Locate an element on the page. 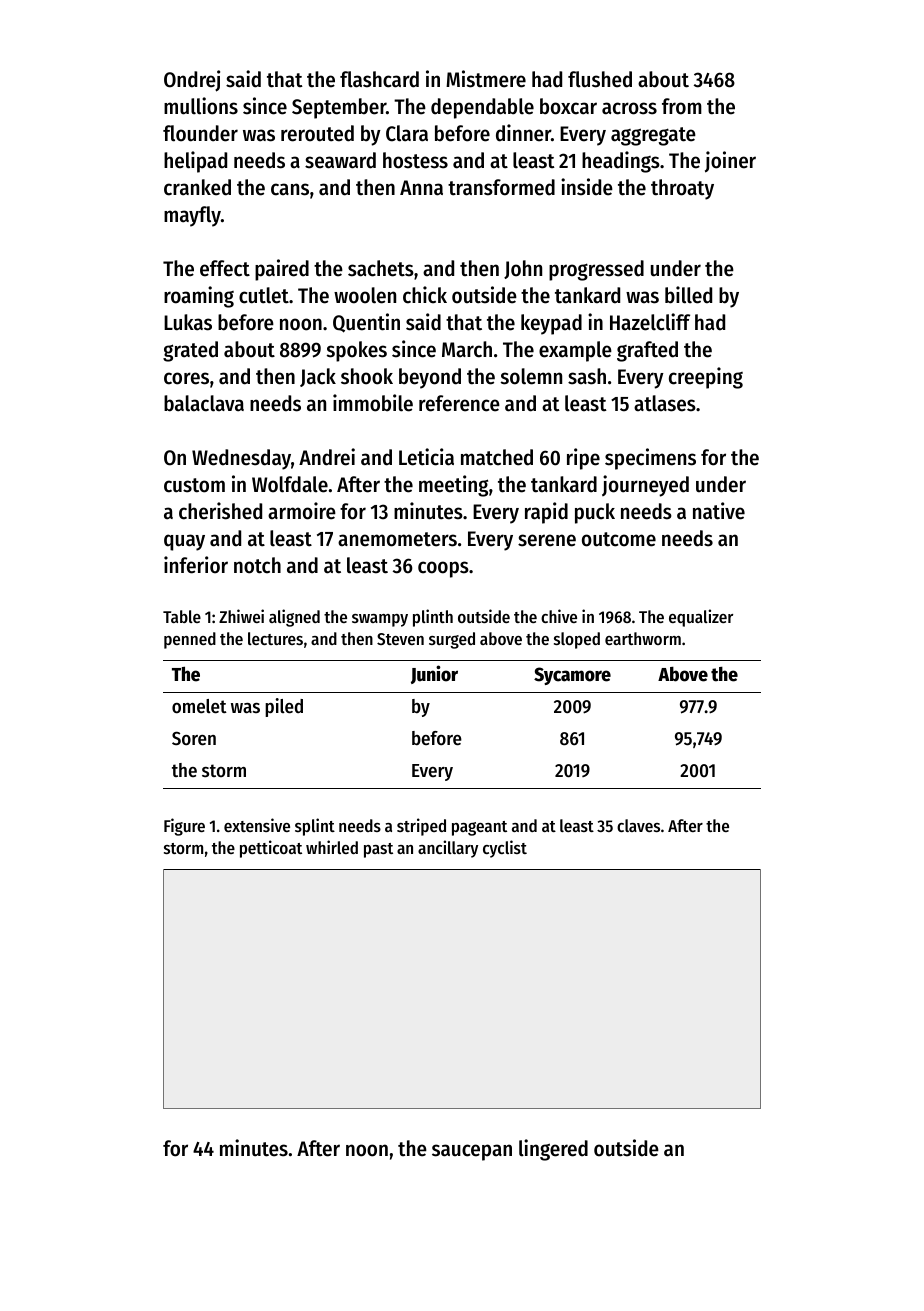 This page has height=1311, width=924. saucepan is located at coordinates (472, 1152).
